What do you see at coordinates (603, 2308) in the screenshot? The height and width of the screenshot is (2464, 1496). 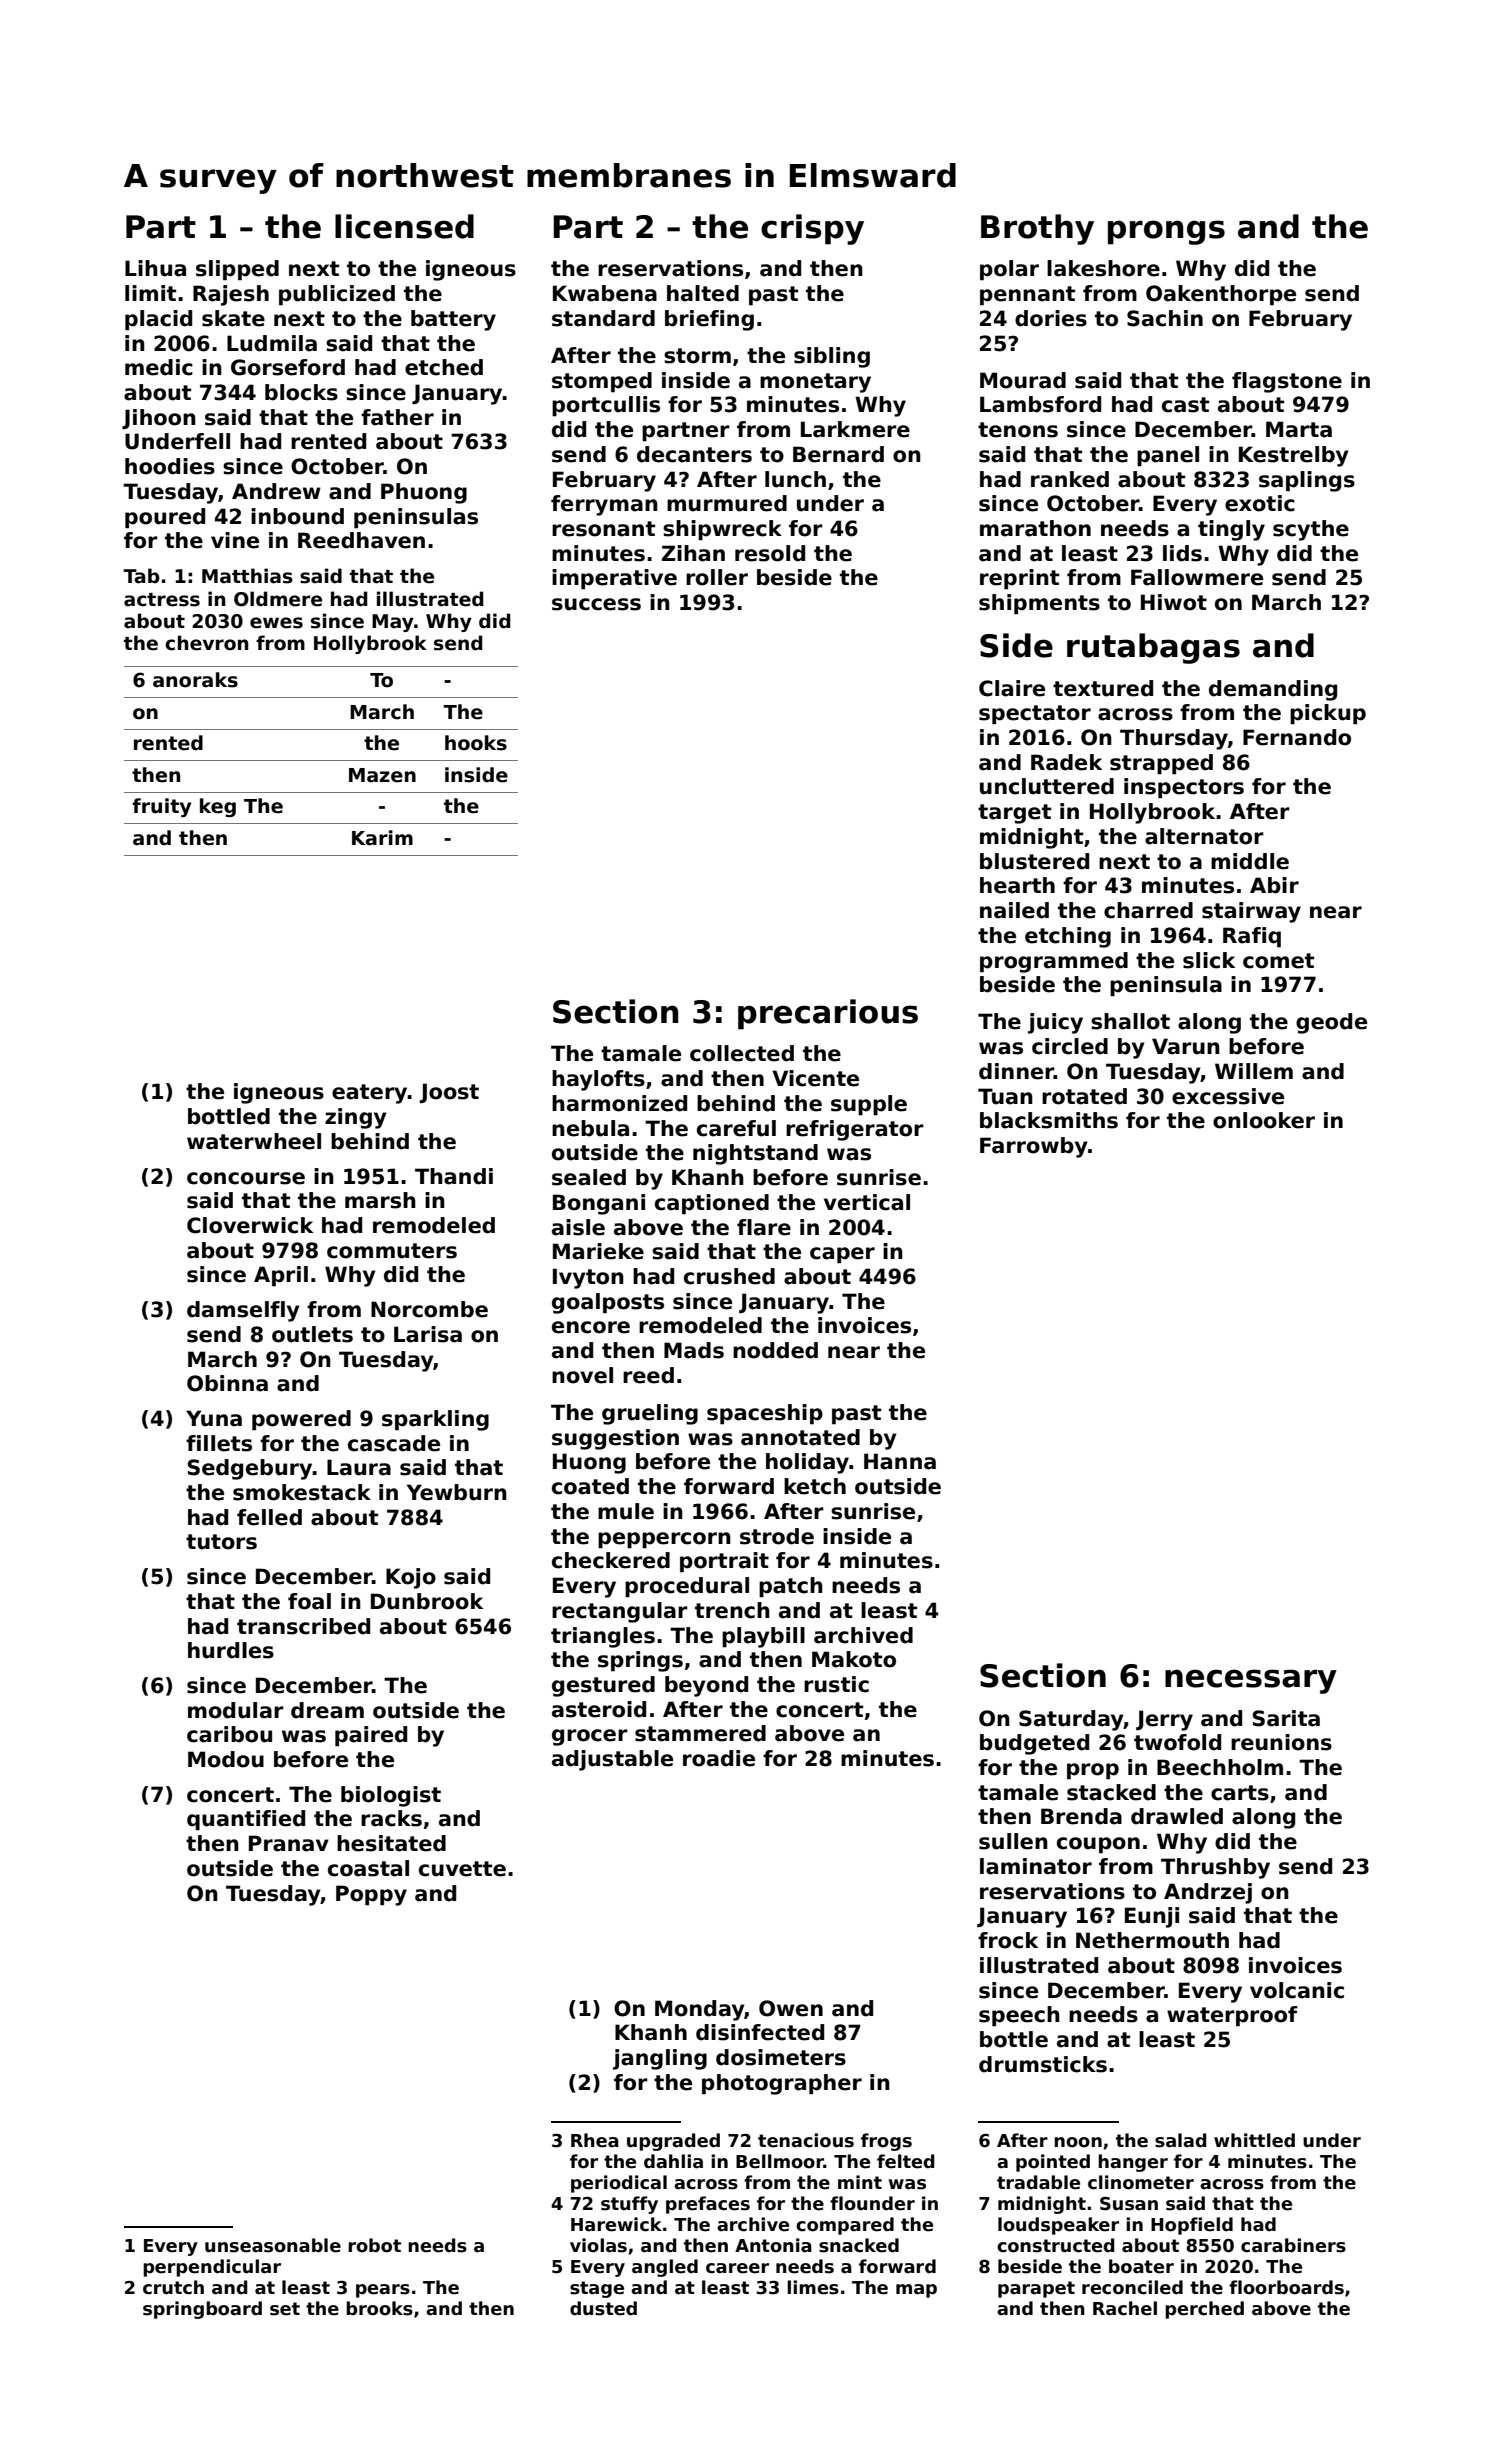 I see `dusted` at bounding box center [603, 2308].
